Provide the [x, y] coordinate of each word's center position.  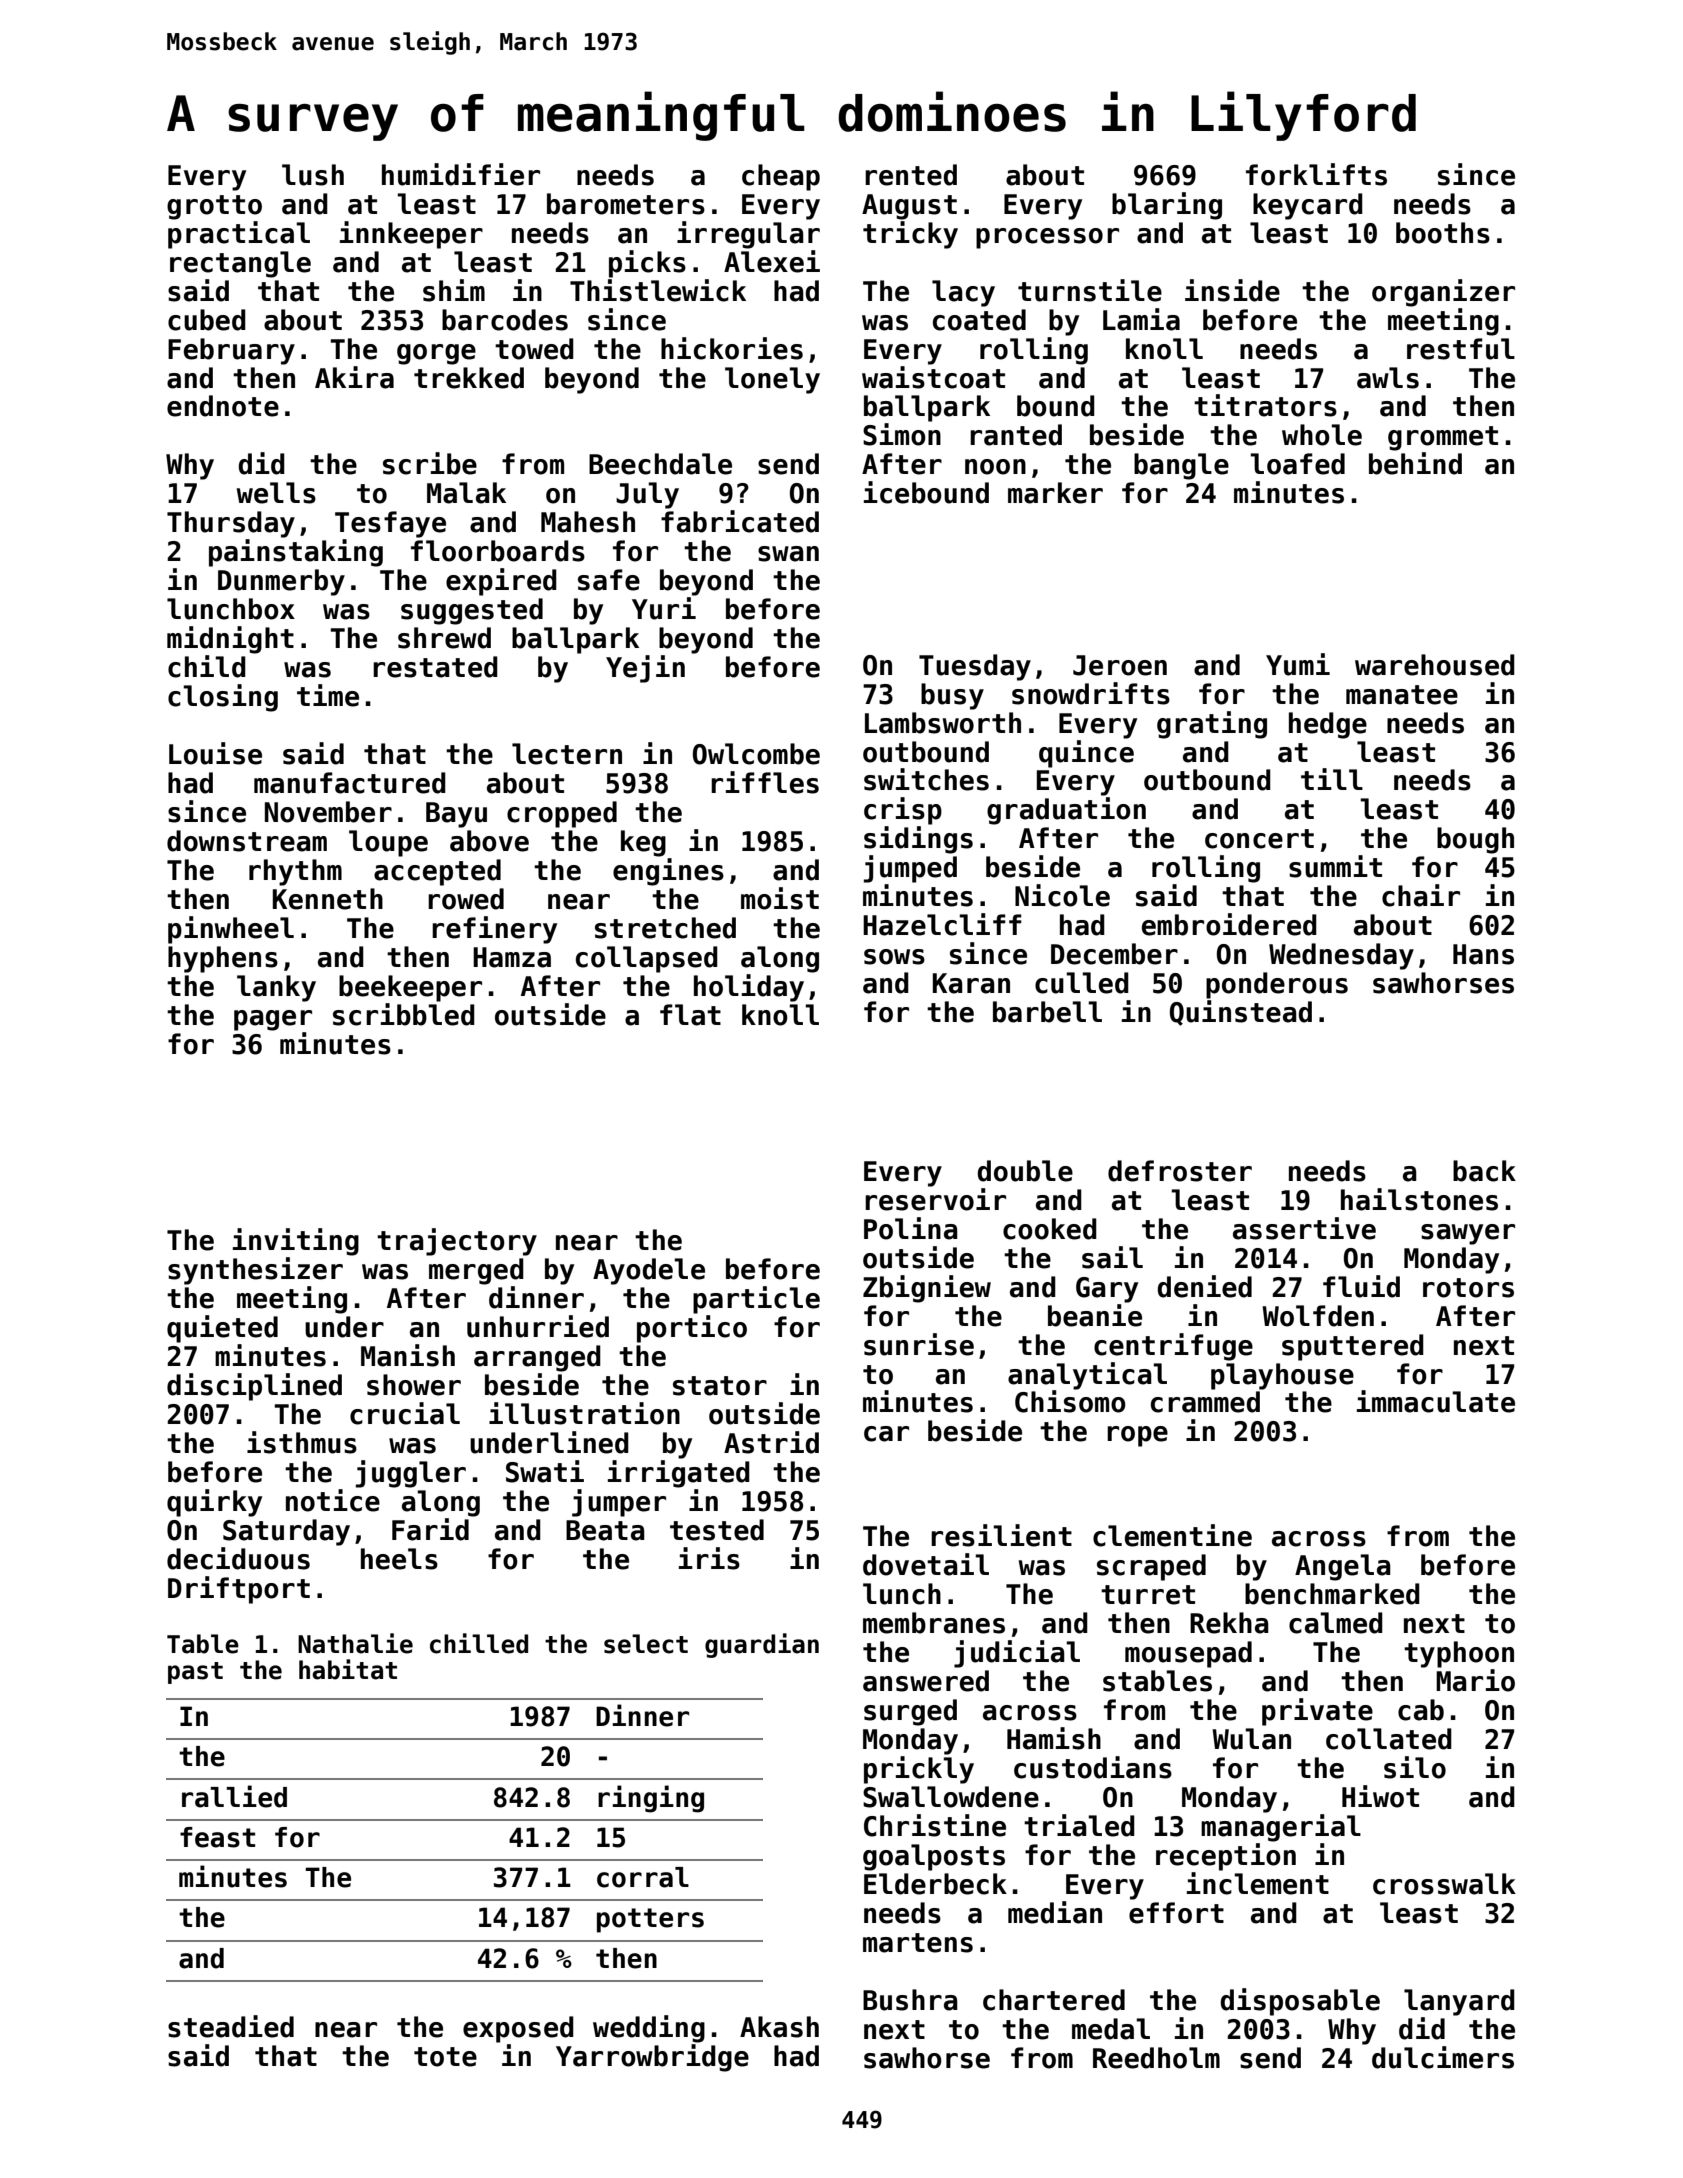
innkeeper [411, 235]
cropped [562, 814]
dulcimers [1443, 2057]
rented [911, 175]
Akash [779, 2027]
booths [1443, 233]
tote [445, 2057]
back [1484, 1171]
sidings [918, 840]
